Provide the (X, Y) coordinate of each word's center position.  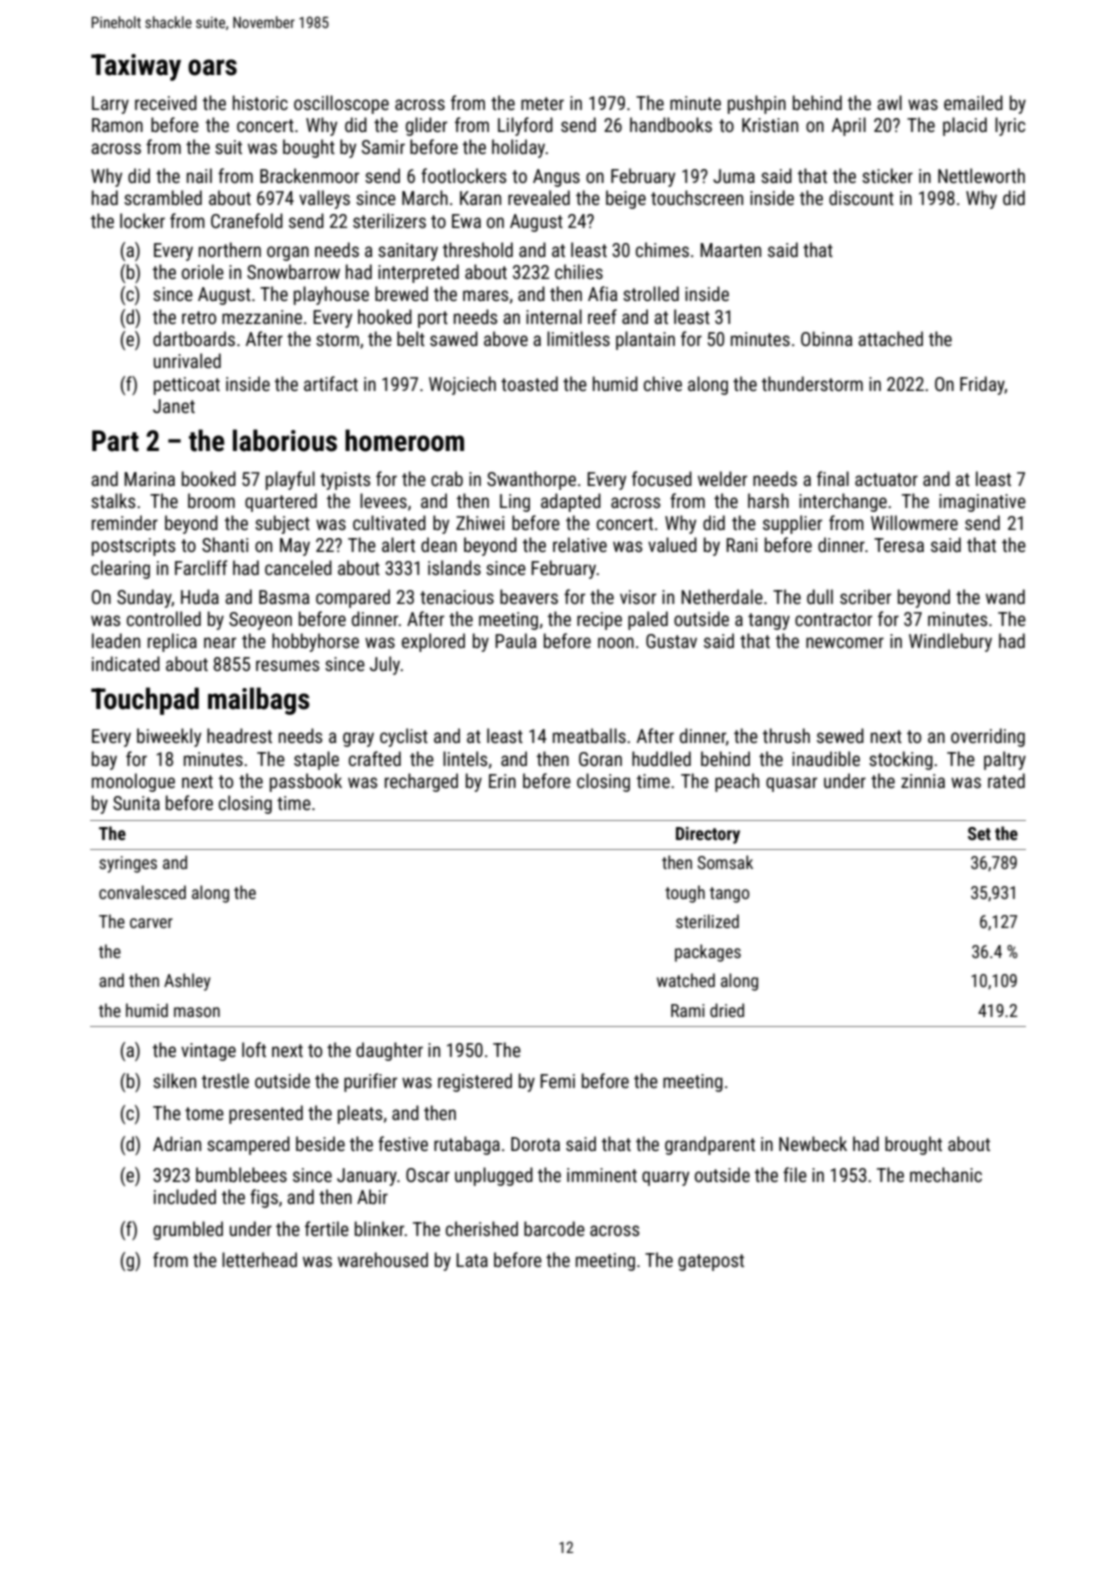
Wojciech (462, 385)
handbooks (671, 124)
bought (309, 148)
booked (209, 478)
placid (965, 126)
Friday (982, 385)
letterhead (259, 1259)
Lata (472, 1260)
